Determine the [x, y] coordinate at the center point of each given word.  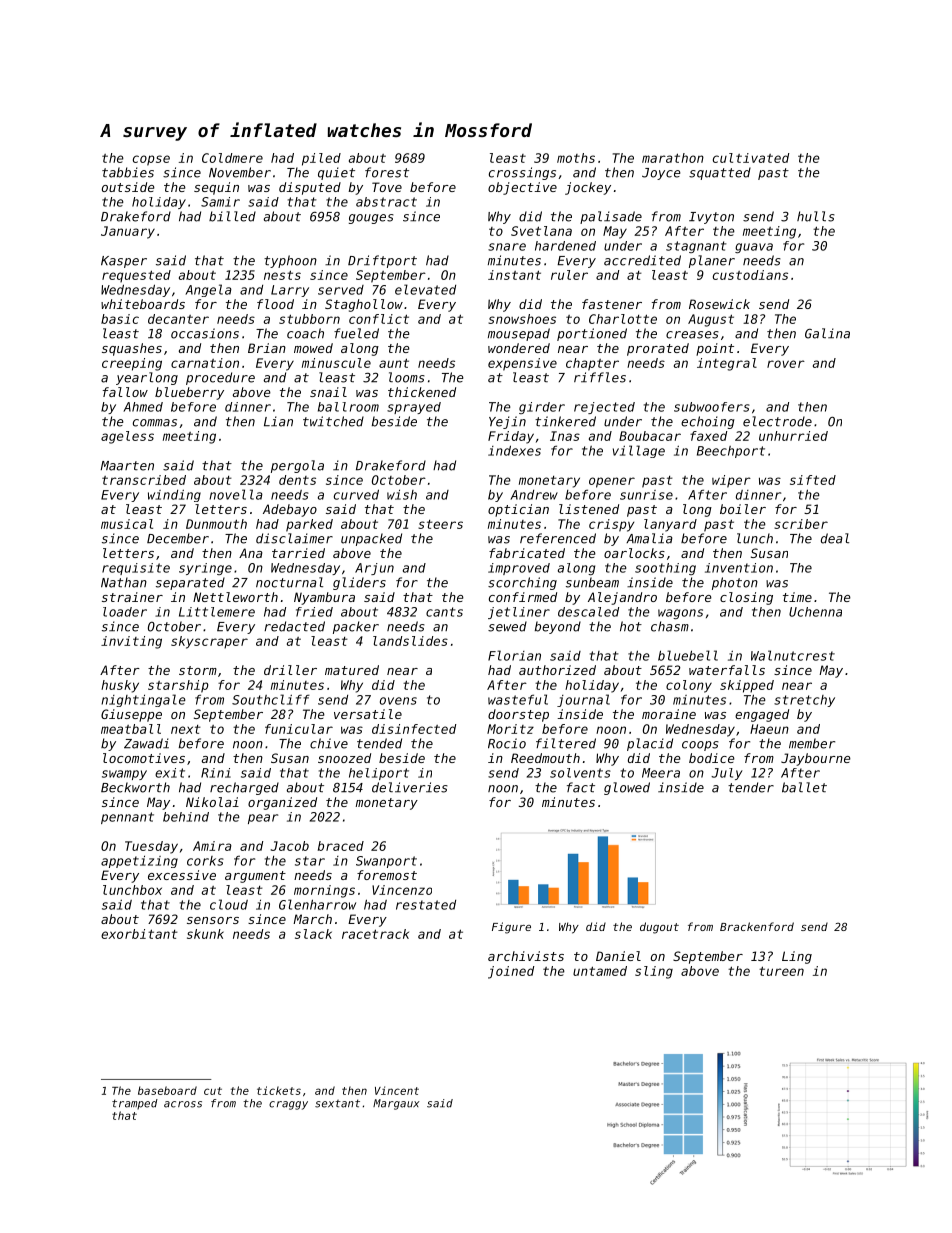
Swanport [386, 862]
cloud [229, 904]
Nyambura [324, 598]
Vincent [397, 1090]
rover [786, 364]
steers [440, 524]
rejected [604, 408]
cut [213, 1091]
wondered [519, 348]
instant [514, 275]
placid [650, 744]
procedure [220, 378]
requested [136, 276]
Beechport [731, 452]
